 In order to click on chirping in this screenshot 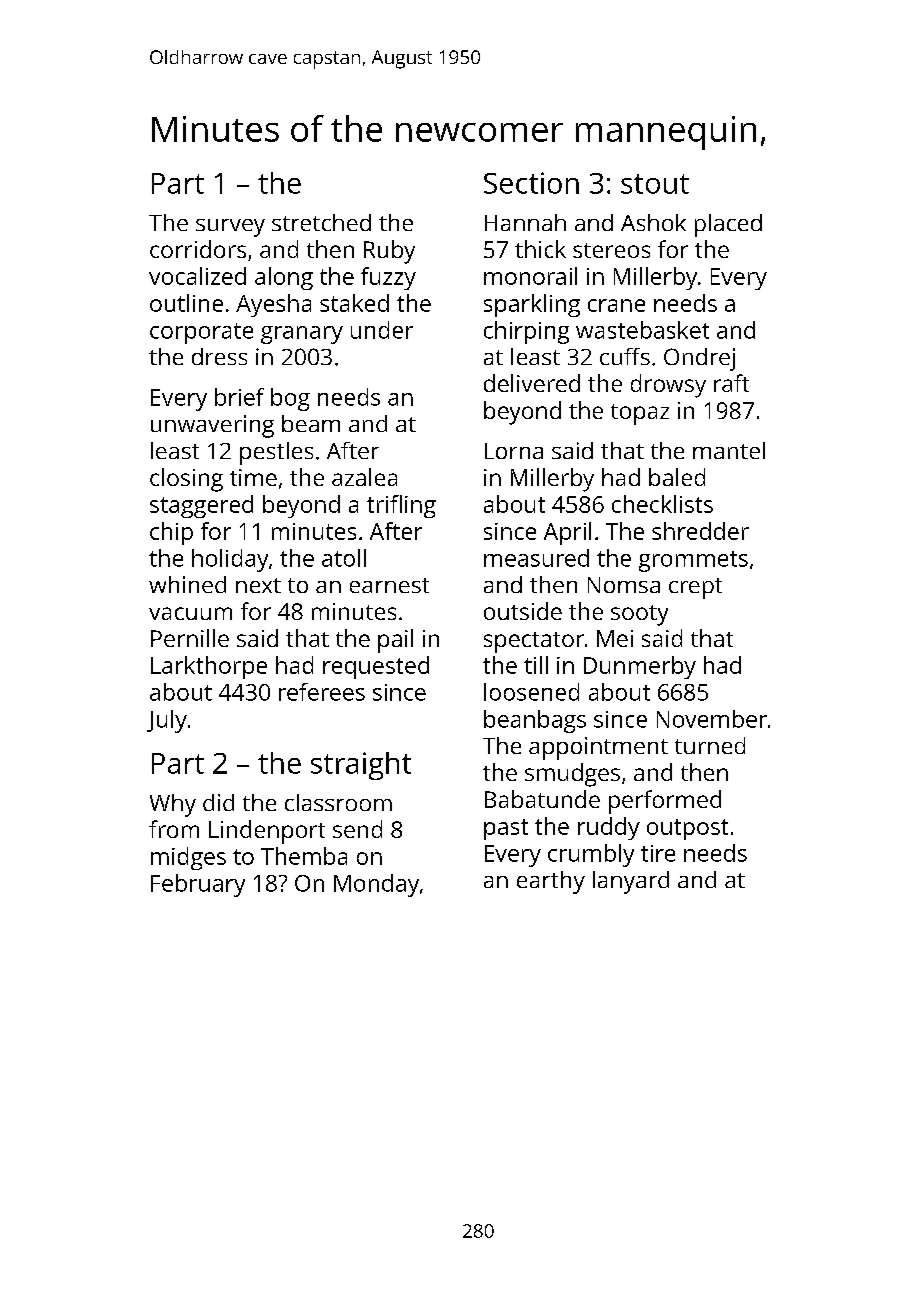, I will do `click(526, 332)`.
